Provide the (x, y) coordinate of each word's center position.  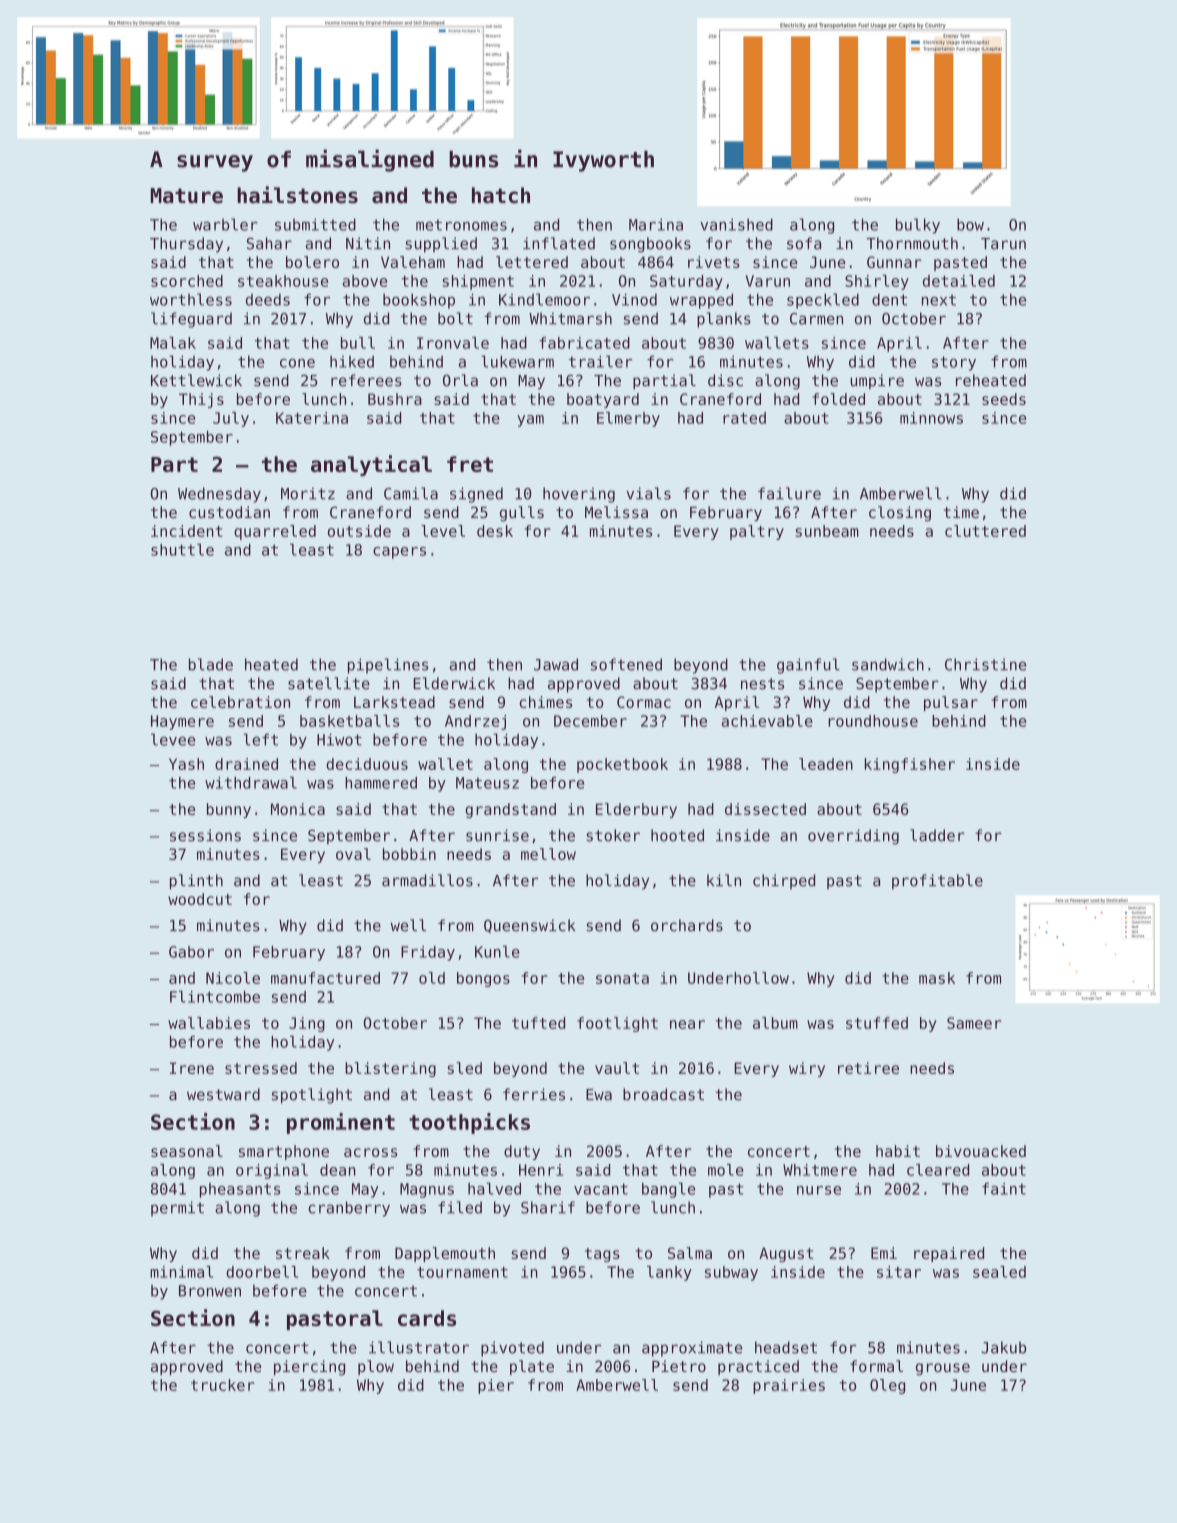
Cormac (644, 702)
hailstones (297, 195)
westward (223, 1094)
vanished (736, 224)
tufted (538, 1023)
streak (303, 1253)
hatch (501, 195)
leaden (826, 764)
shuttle (182, 549)
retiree (868, 1068)
